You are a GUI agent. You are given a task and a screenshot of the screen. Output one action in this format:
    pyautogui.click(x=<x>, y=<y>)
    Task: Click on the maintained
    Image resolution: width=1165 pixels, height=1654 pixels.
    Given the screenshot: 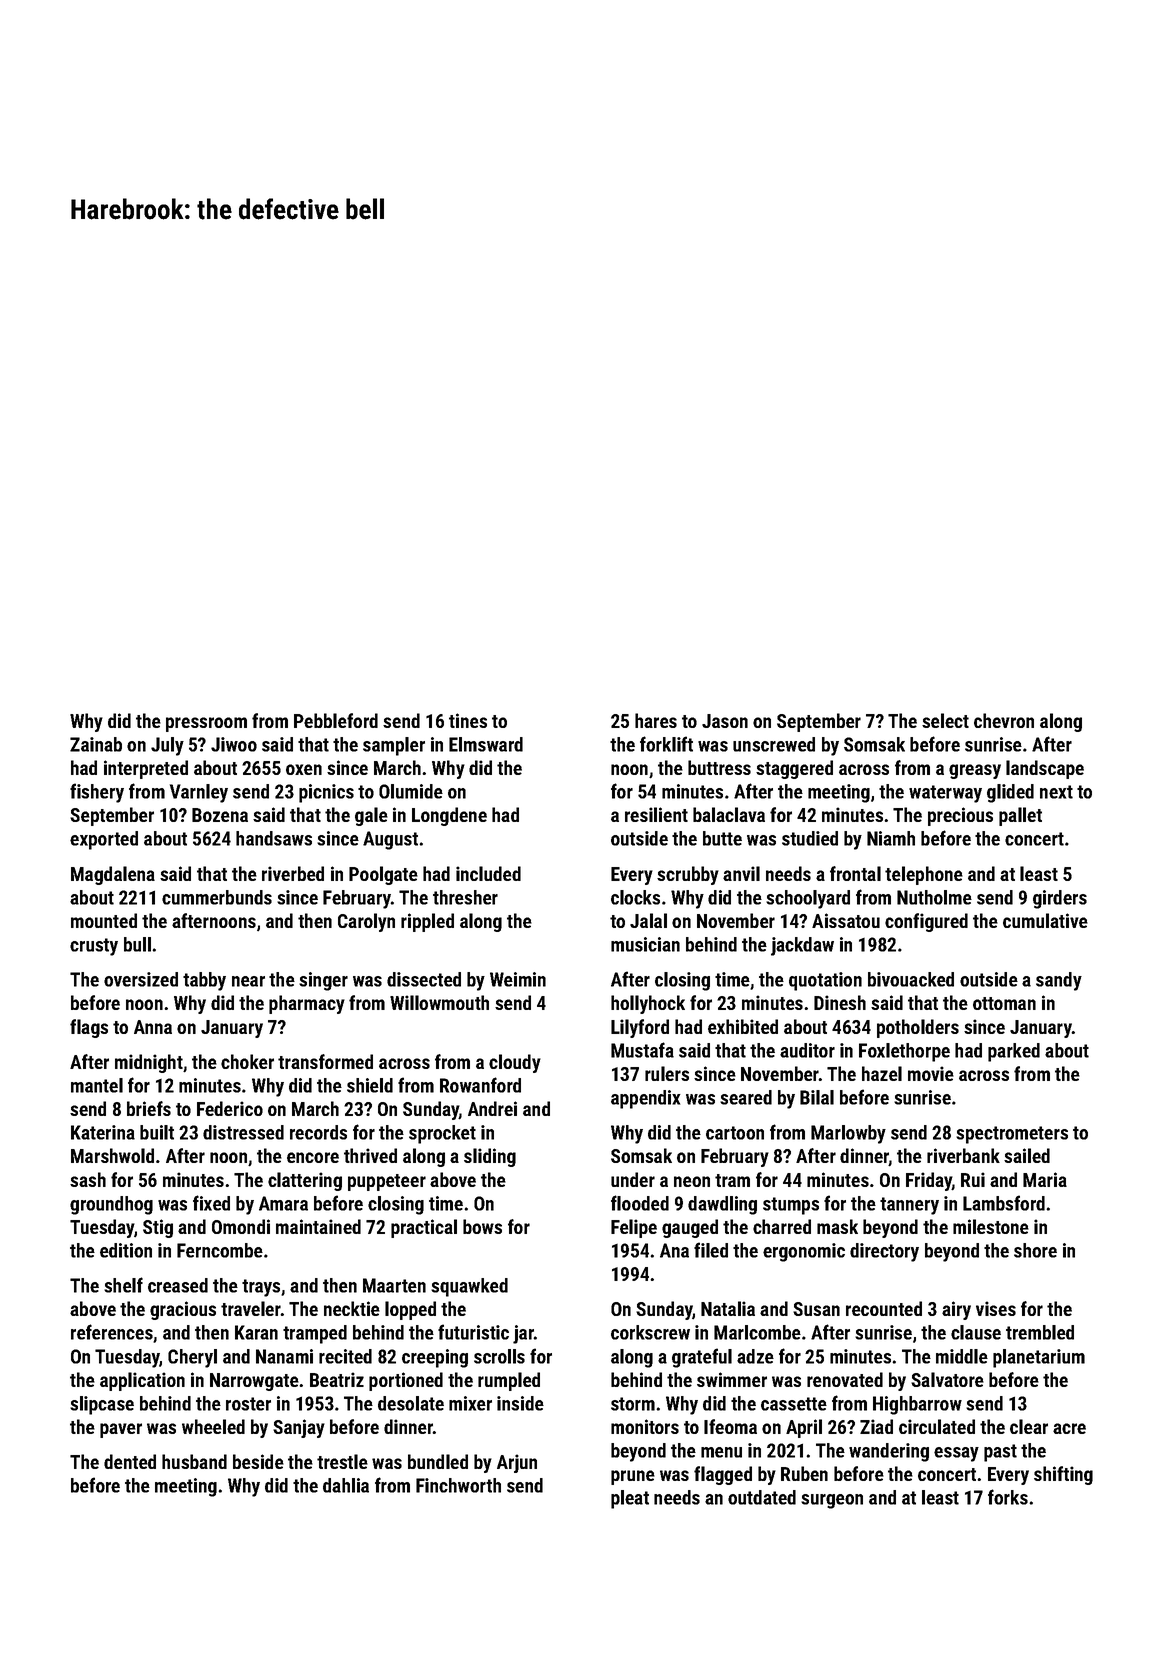 What is the action you would take?
    pyautogui.click(x=318, y=1226)
